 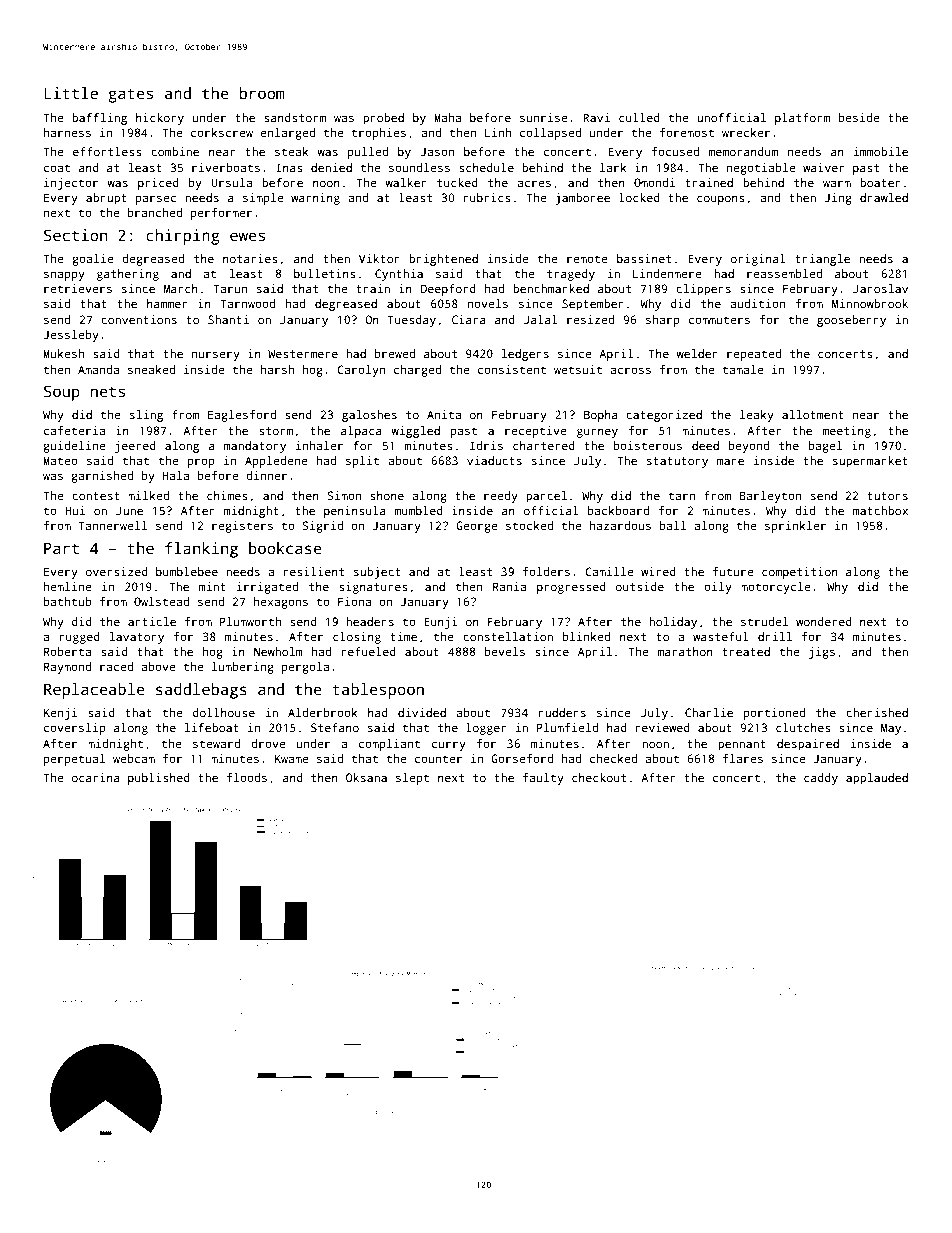 What do you see at coordinates (802, 119) in the screenshot?
I see `platform` at bounding box center [802, 119].
